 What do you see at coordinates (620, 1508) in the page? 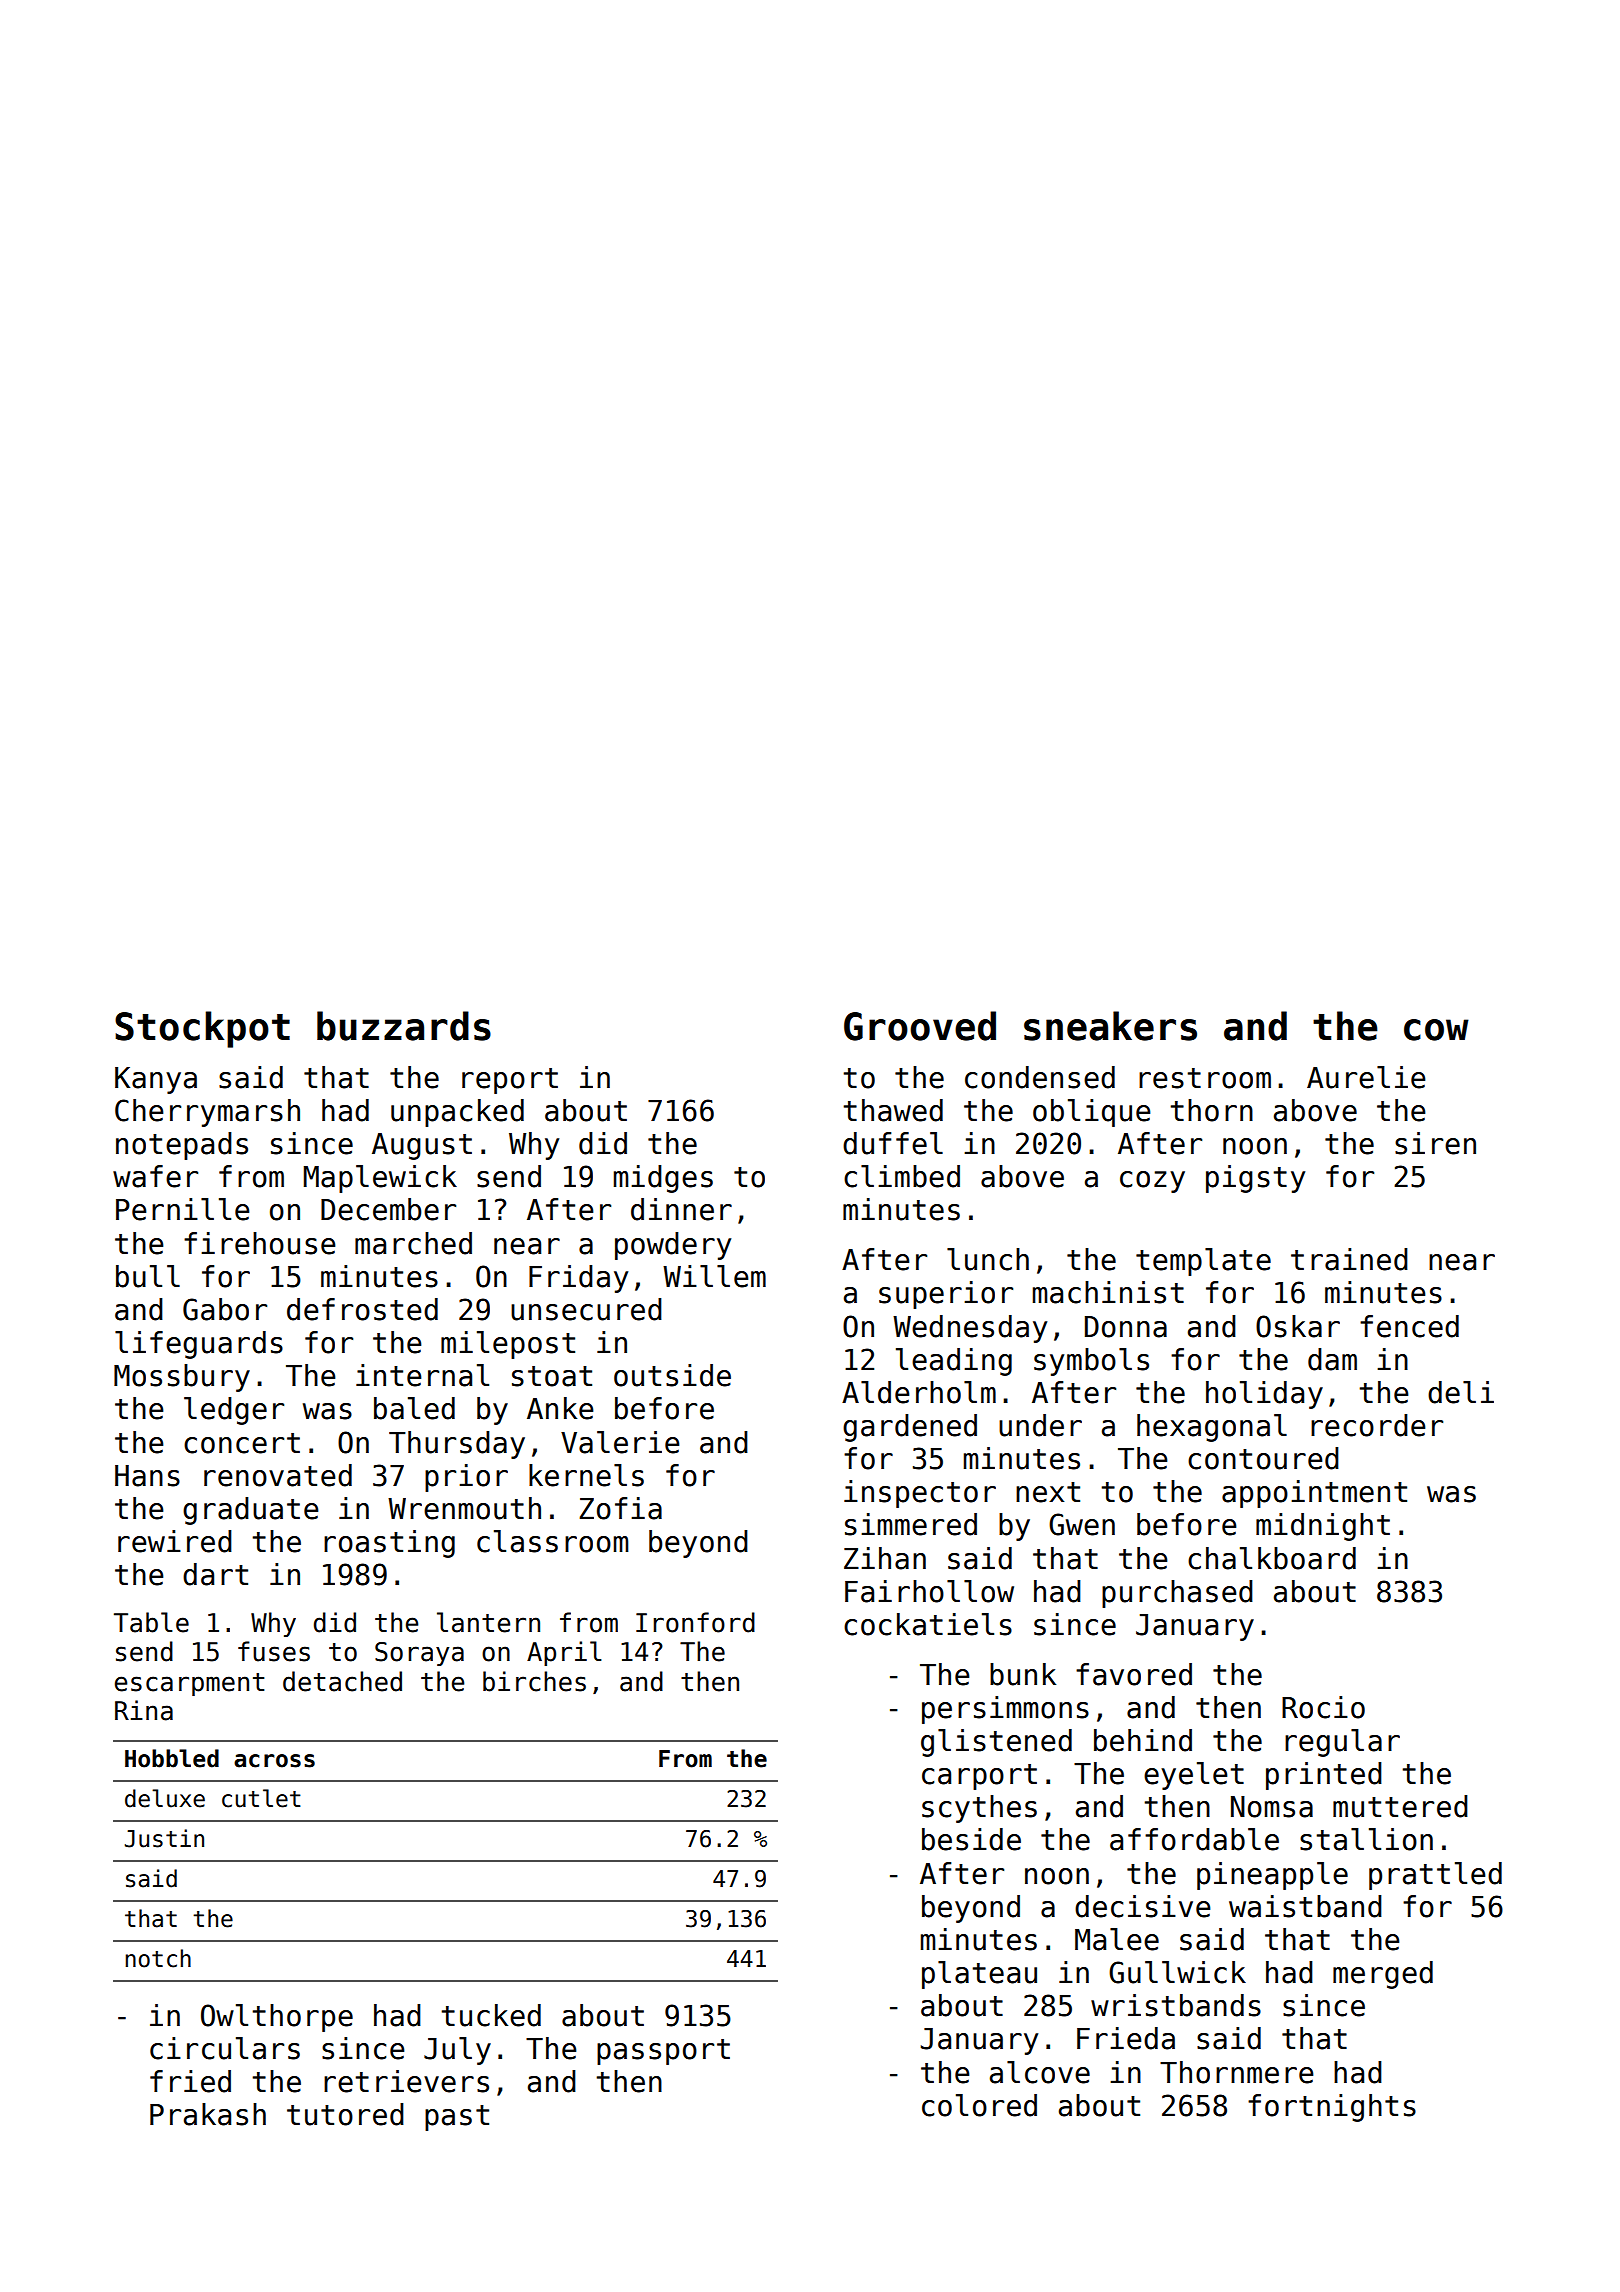
I see `Zofia` at bounding box center [620, 1508].
